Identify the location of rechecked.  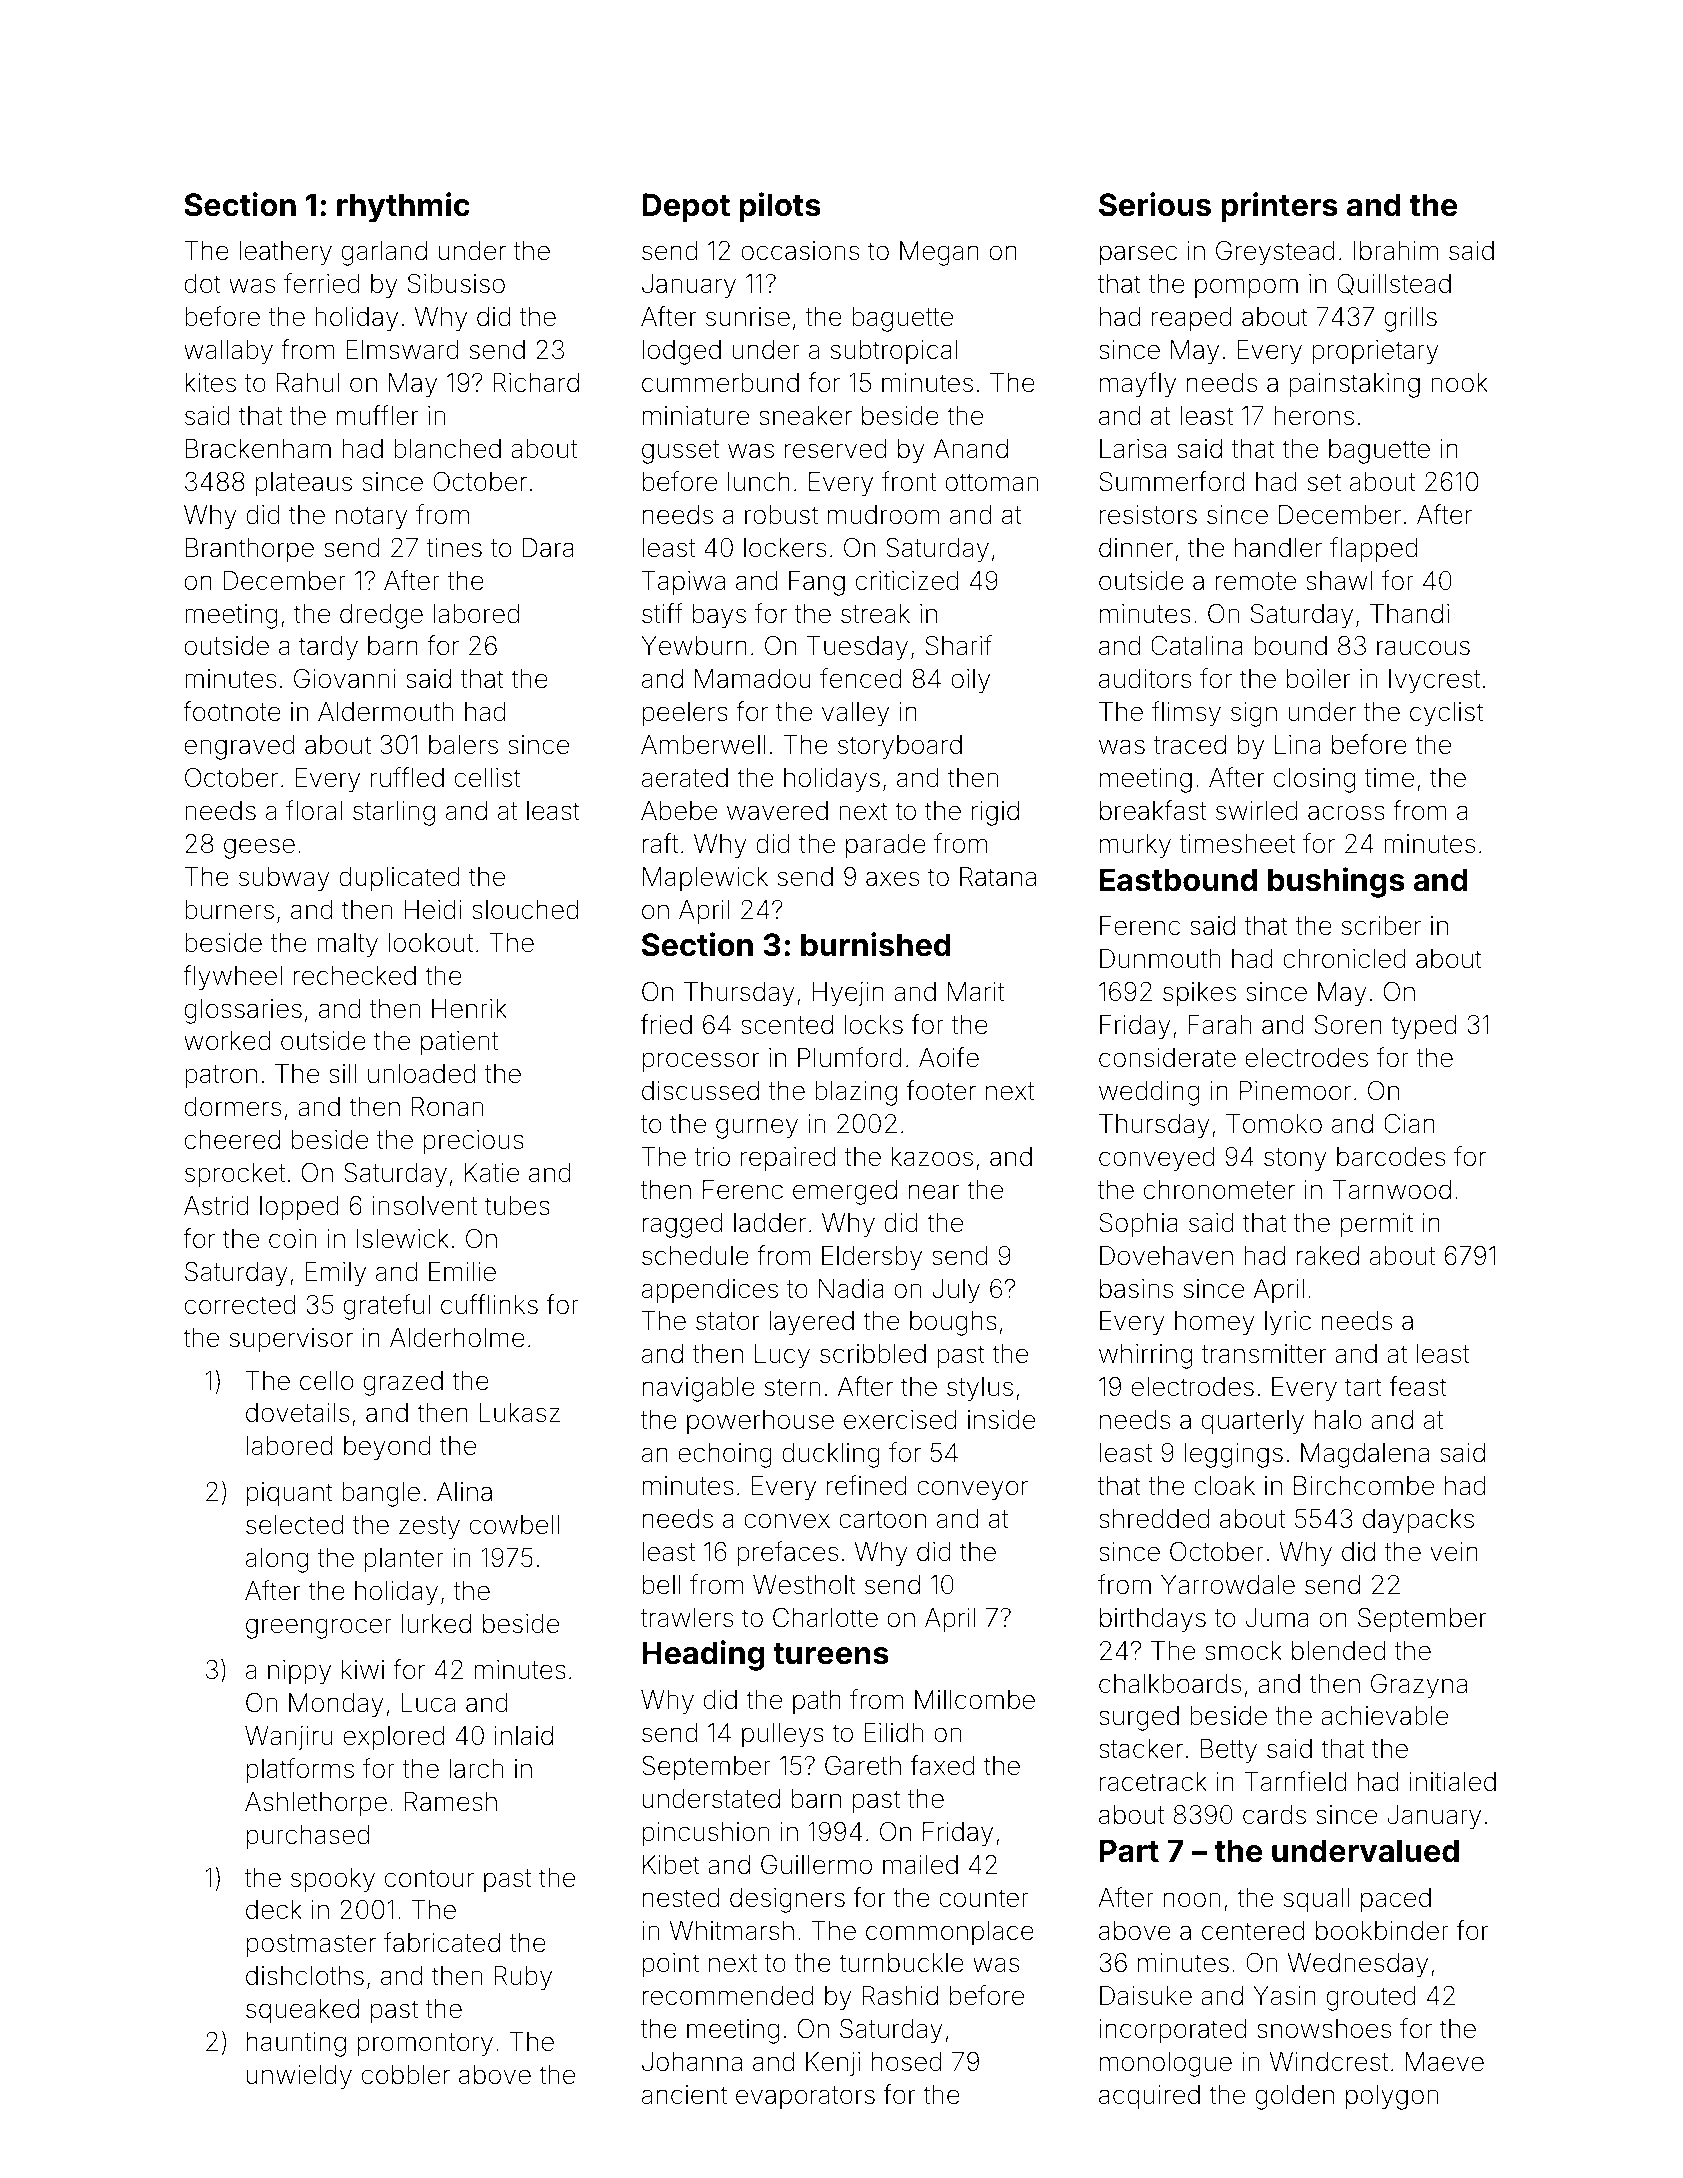
(355, 976).
